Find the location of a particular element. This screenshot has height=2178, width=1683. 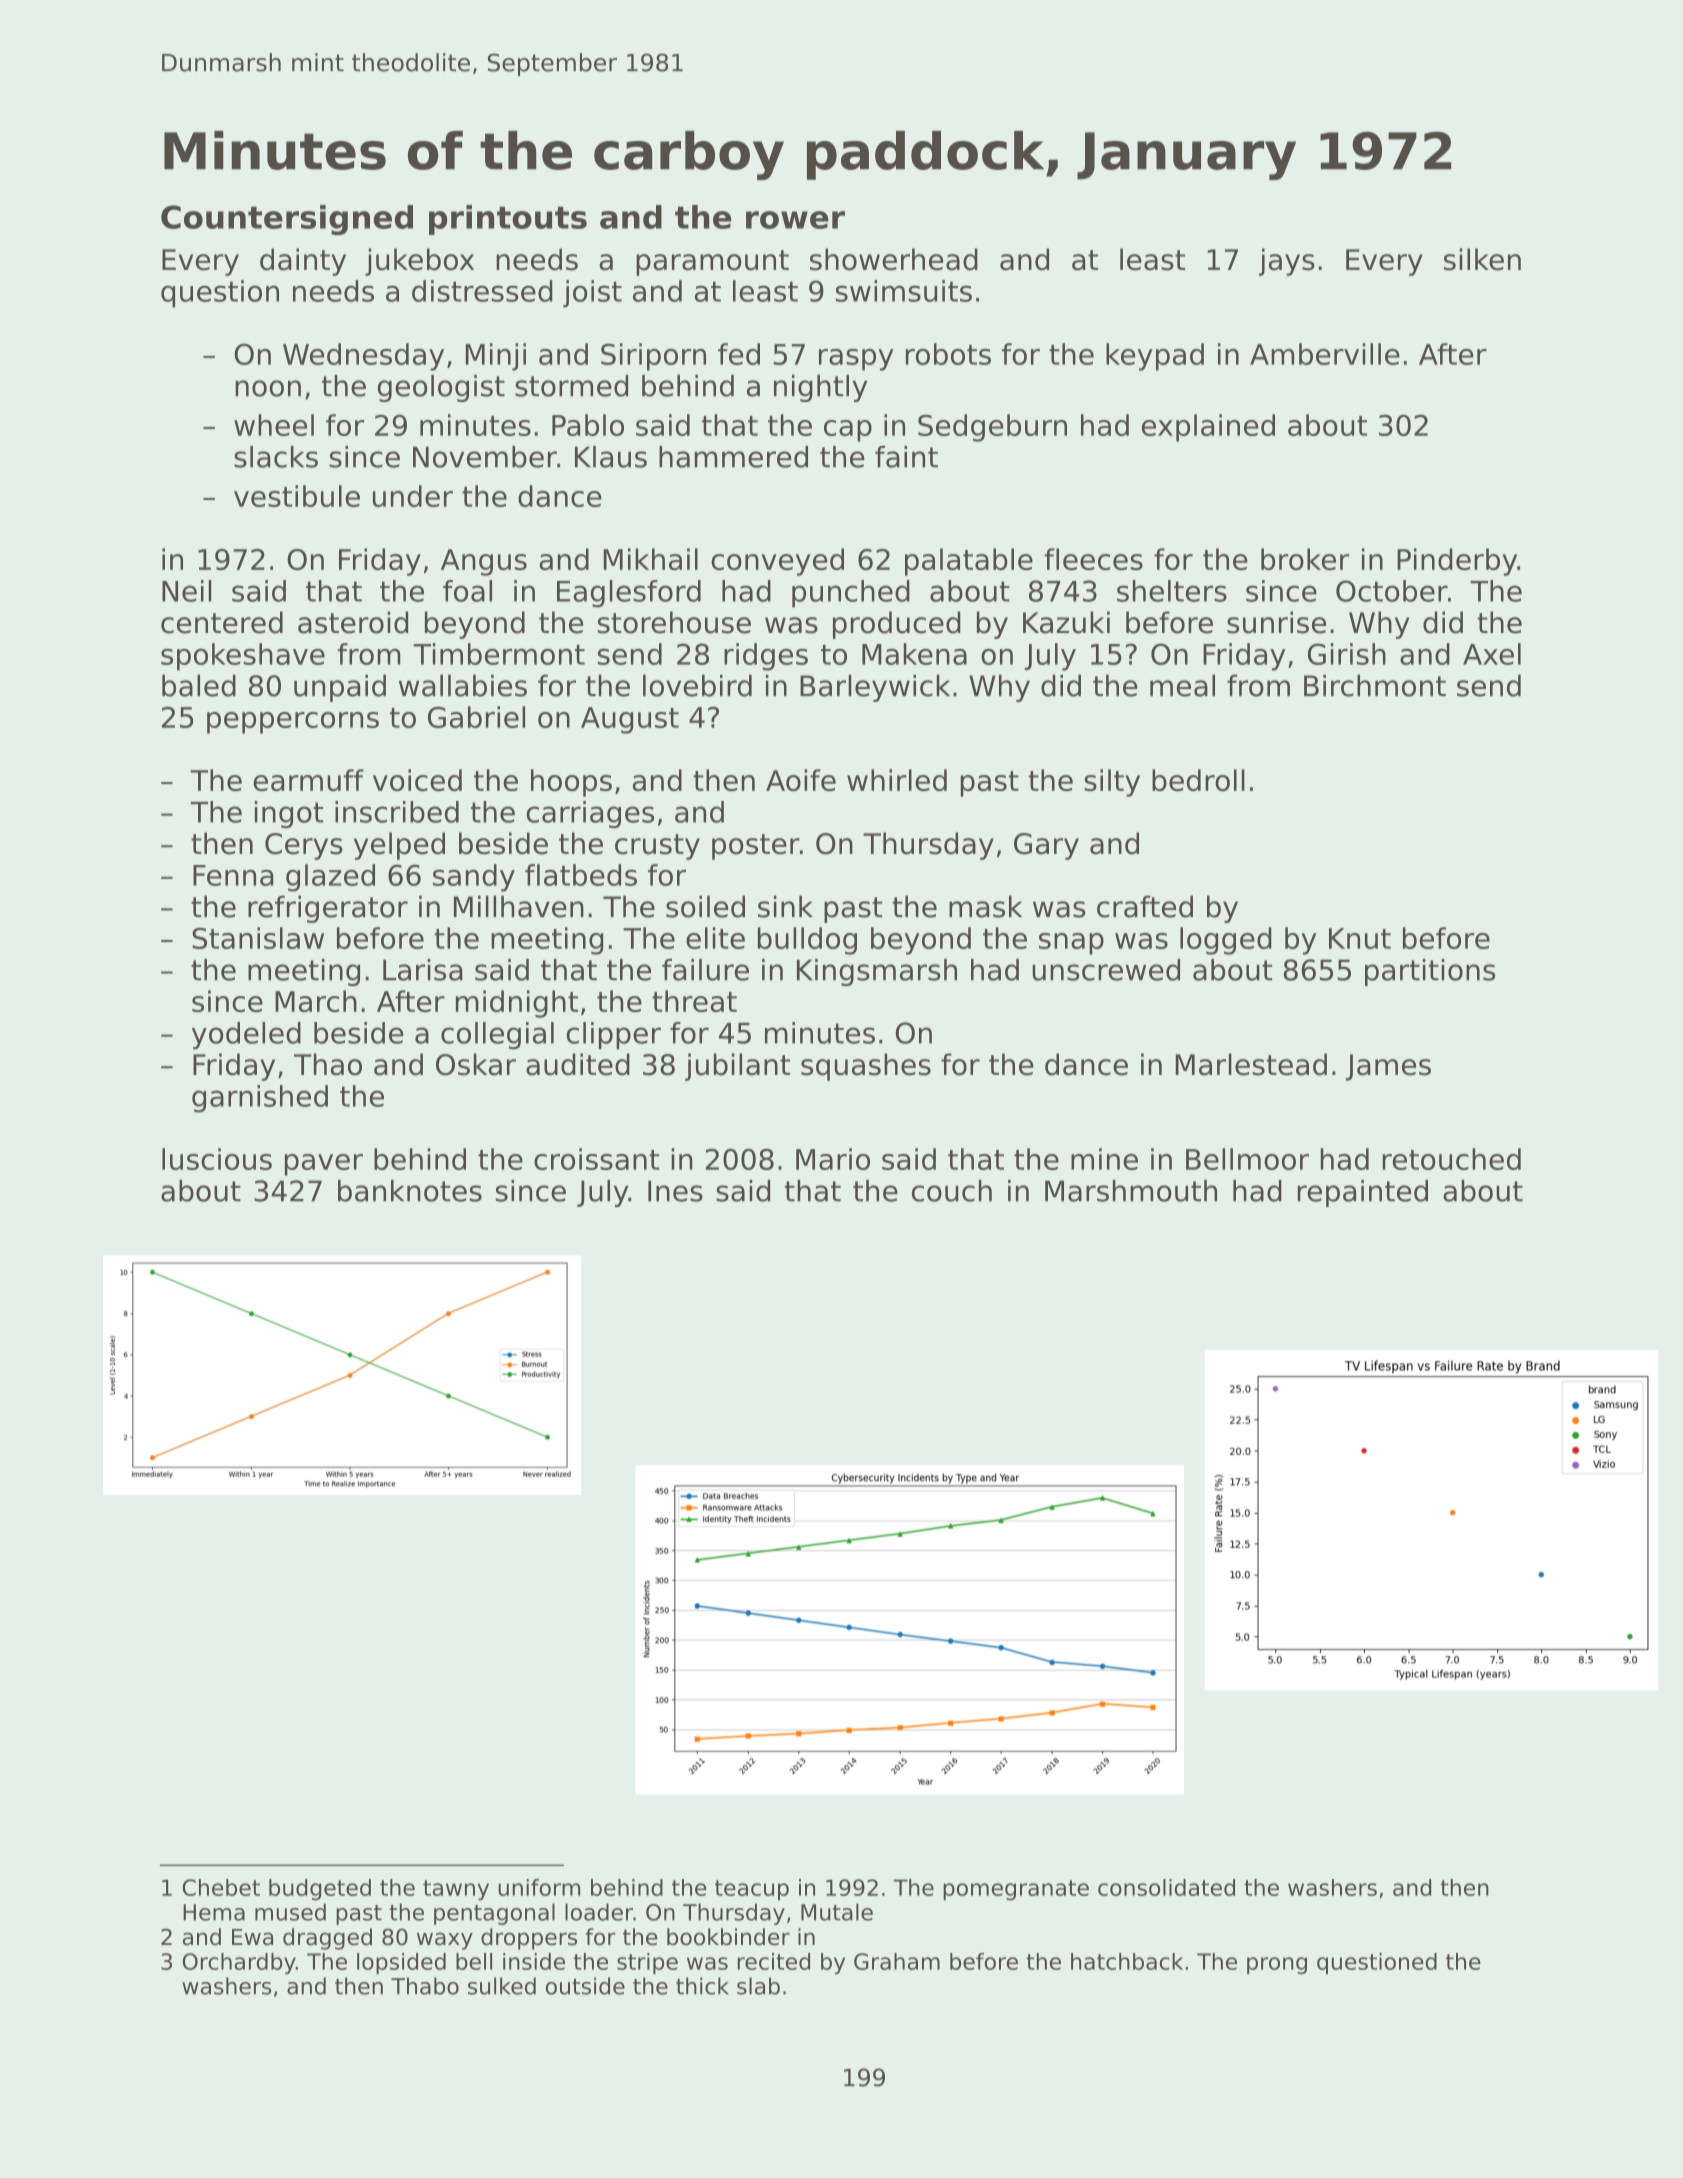

mask is located at coordinates (985, 906).
